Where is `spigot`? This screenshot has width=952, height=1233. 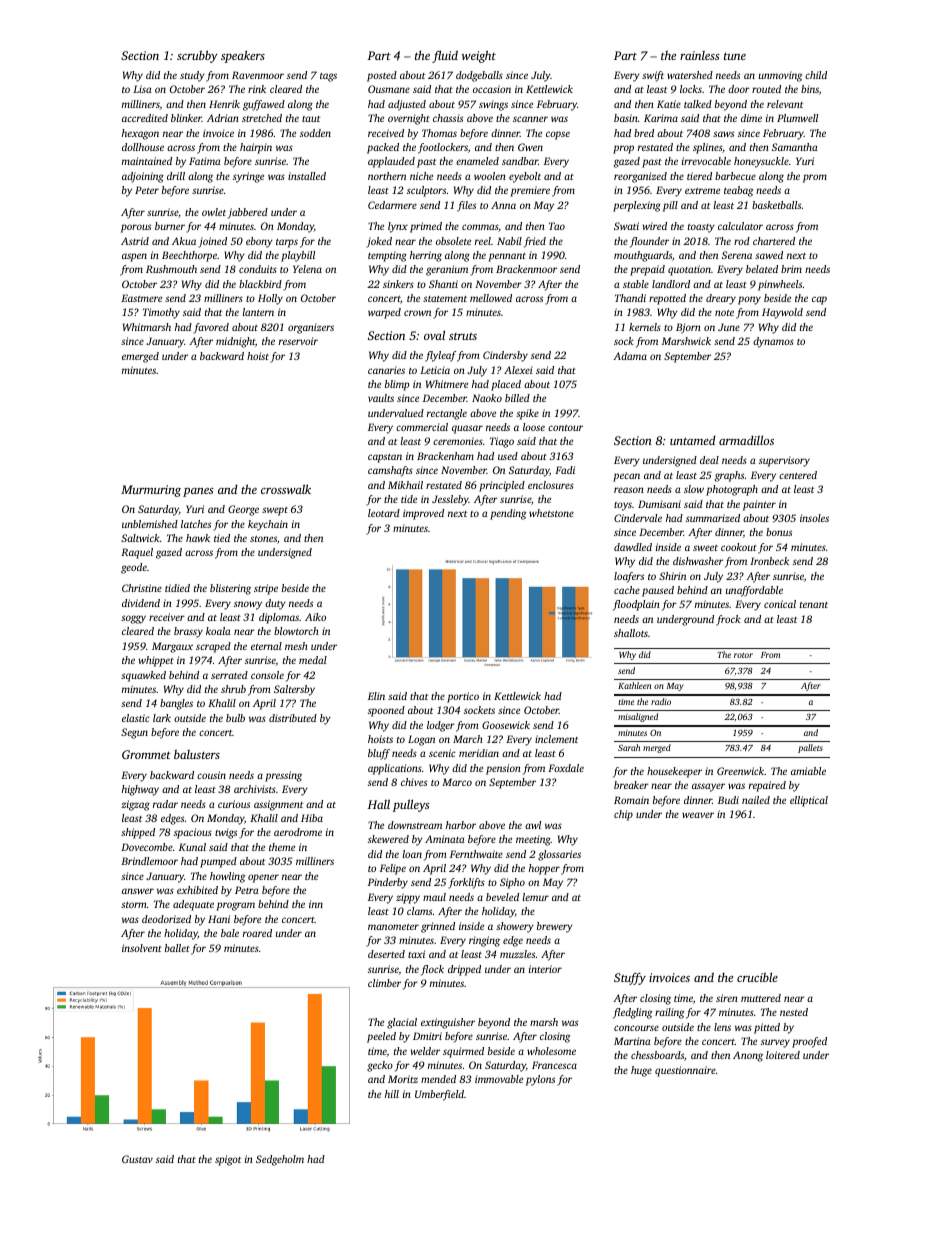 spigot is located at coordinates (228, 1160).
